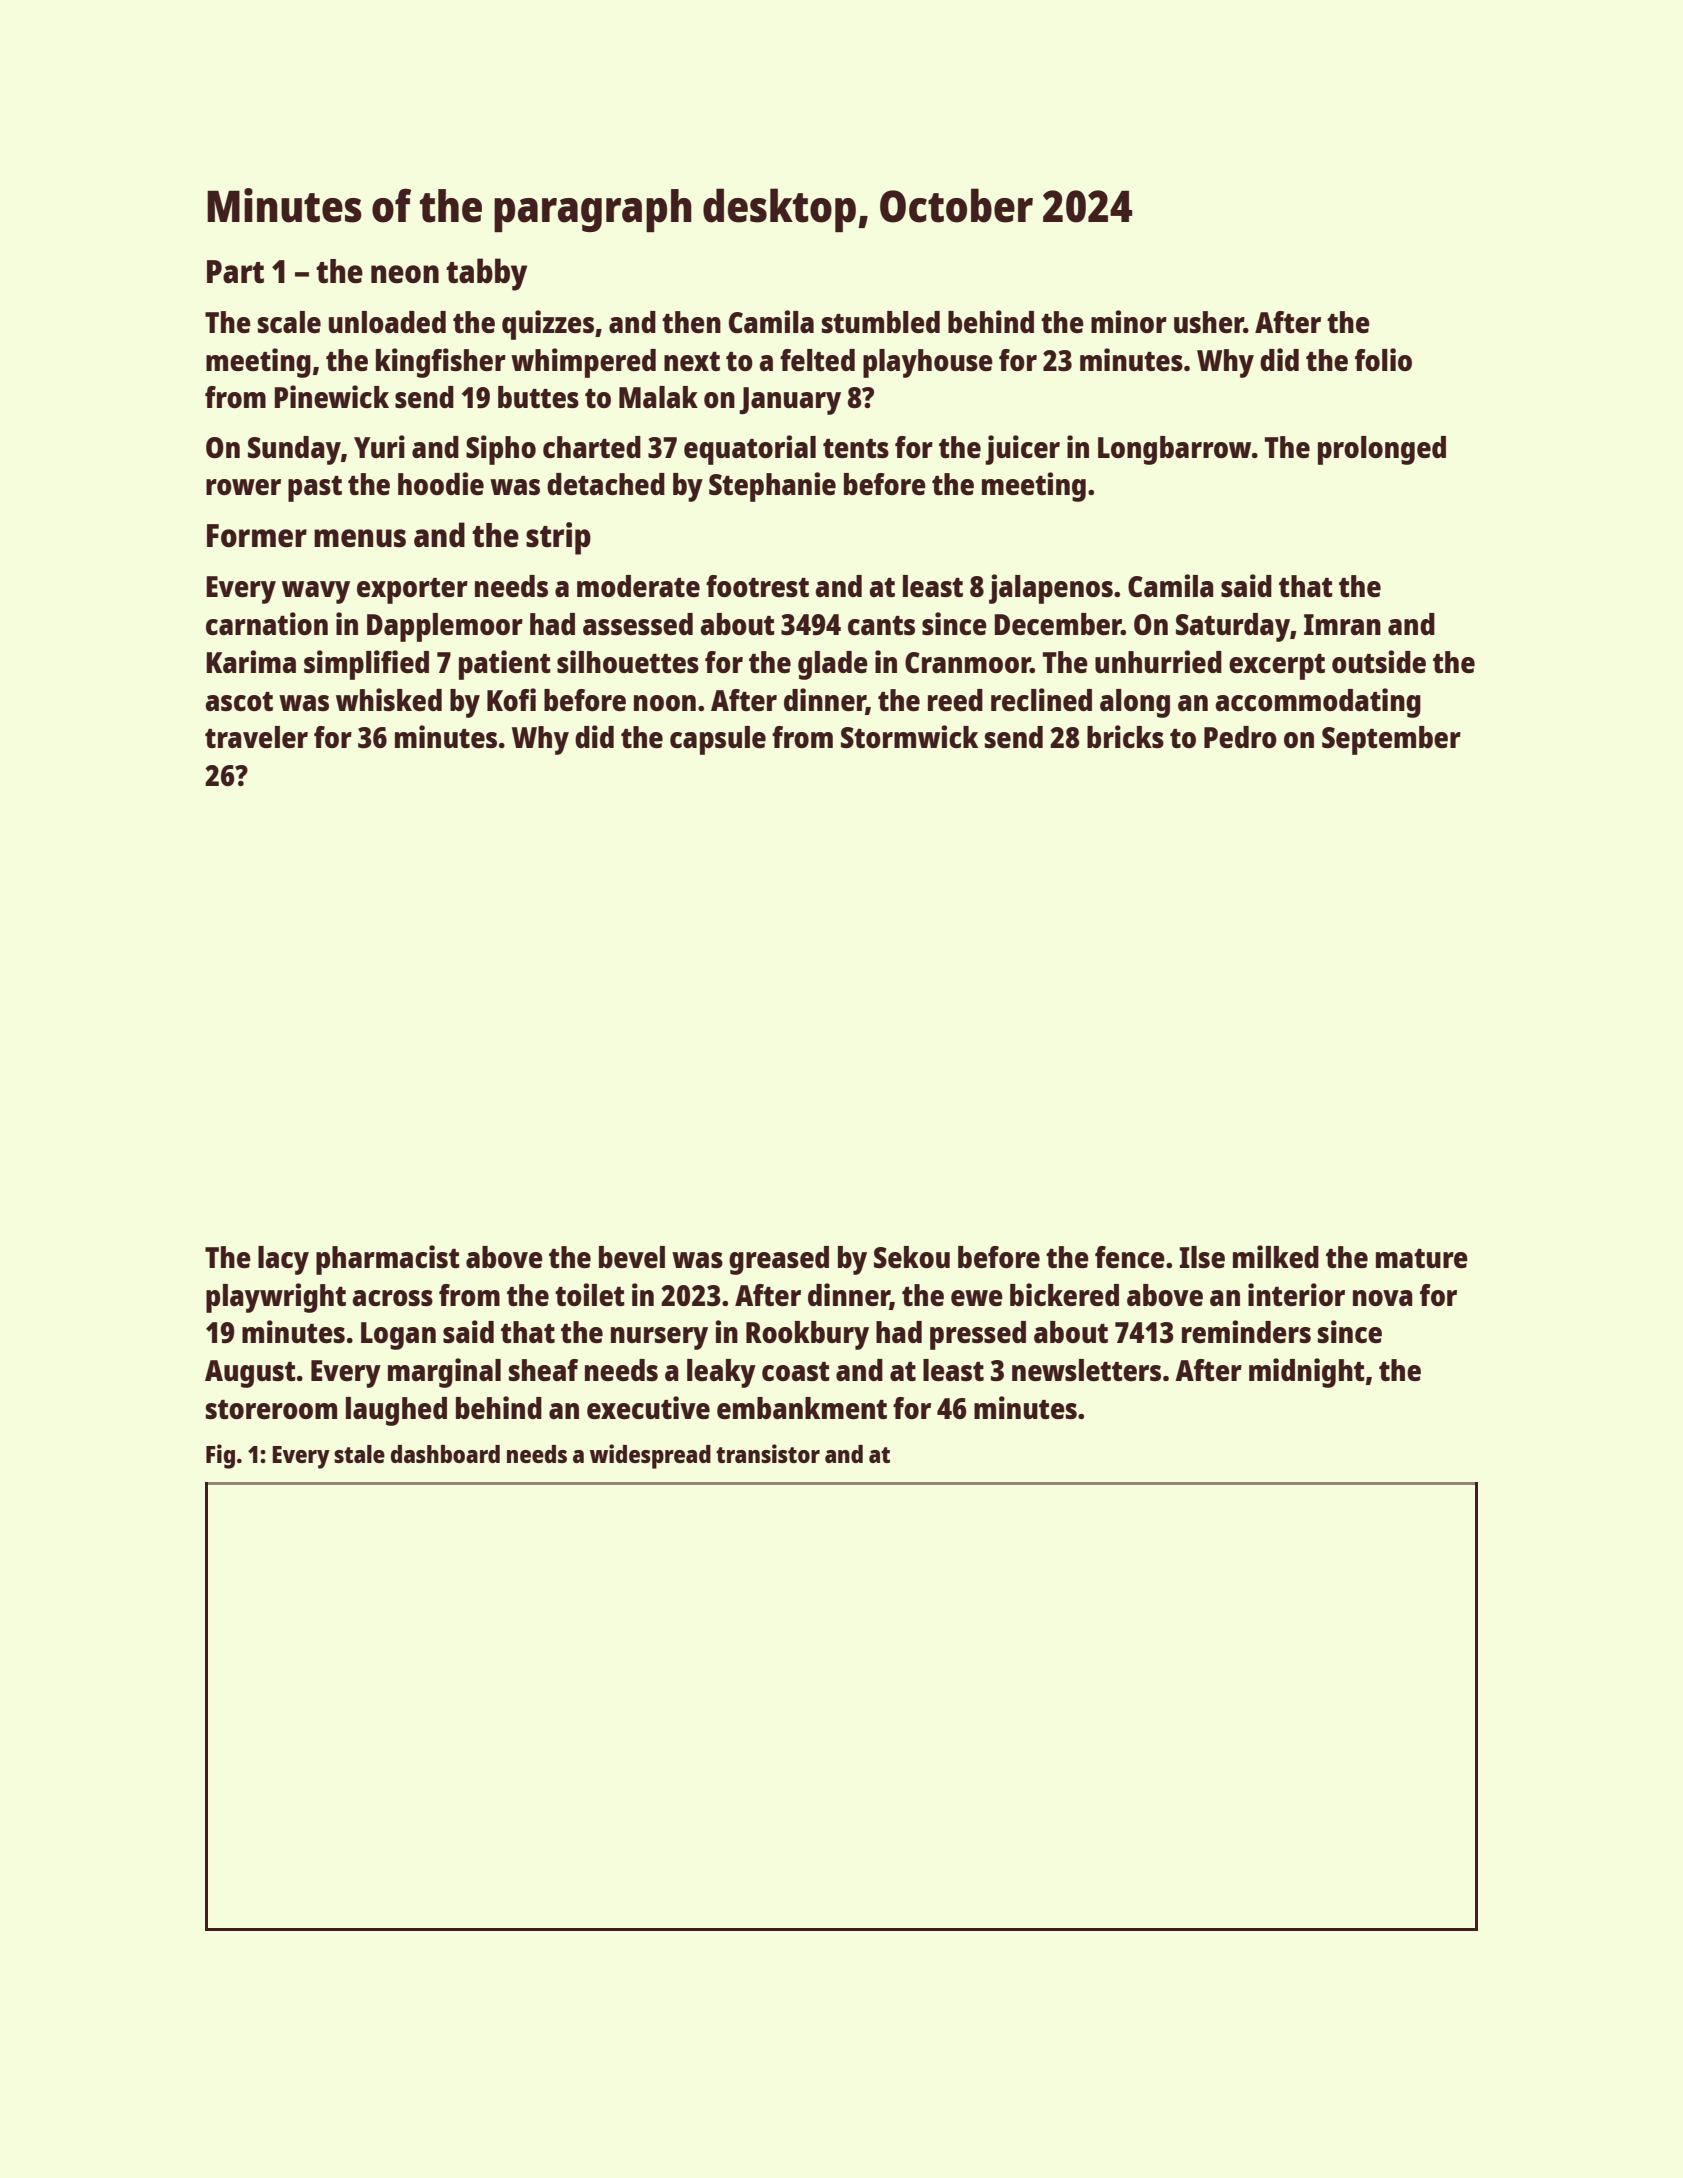 Image resolution: width=1683 pixels, height=2178 pixels. I want to click on juicer, so click(1022, 450).
